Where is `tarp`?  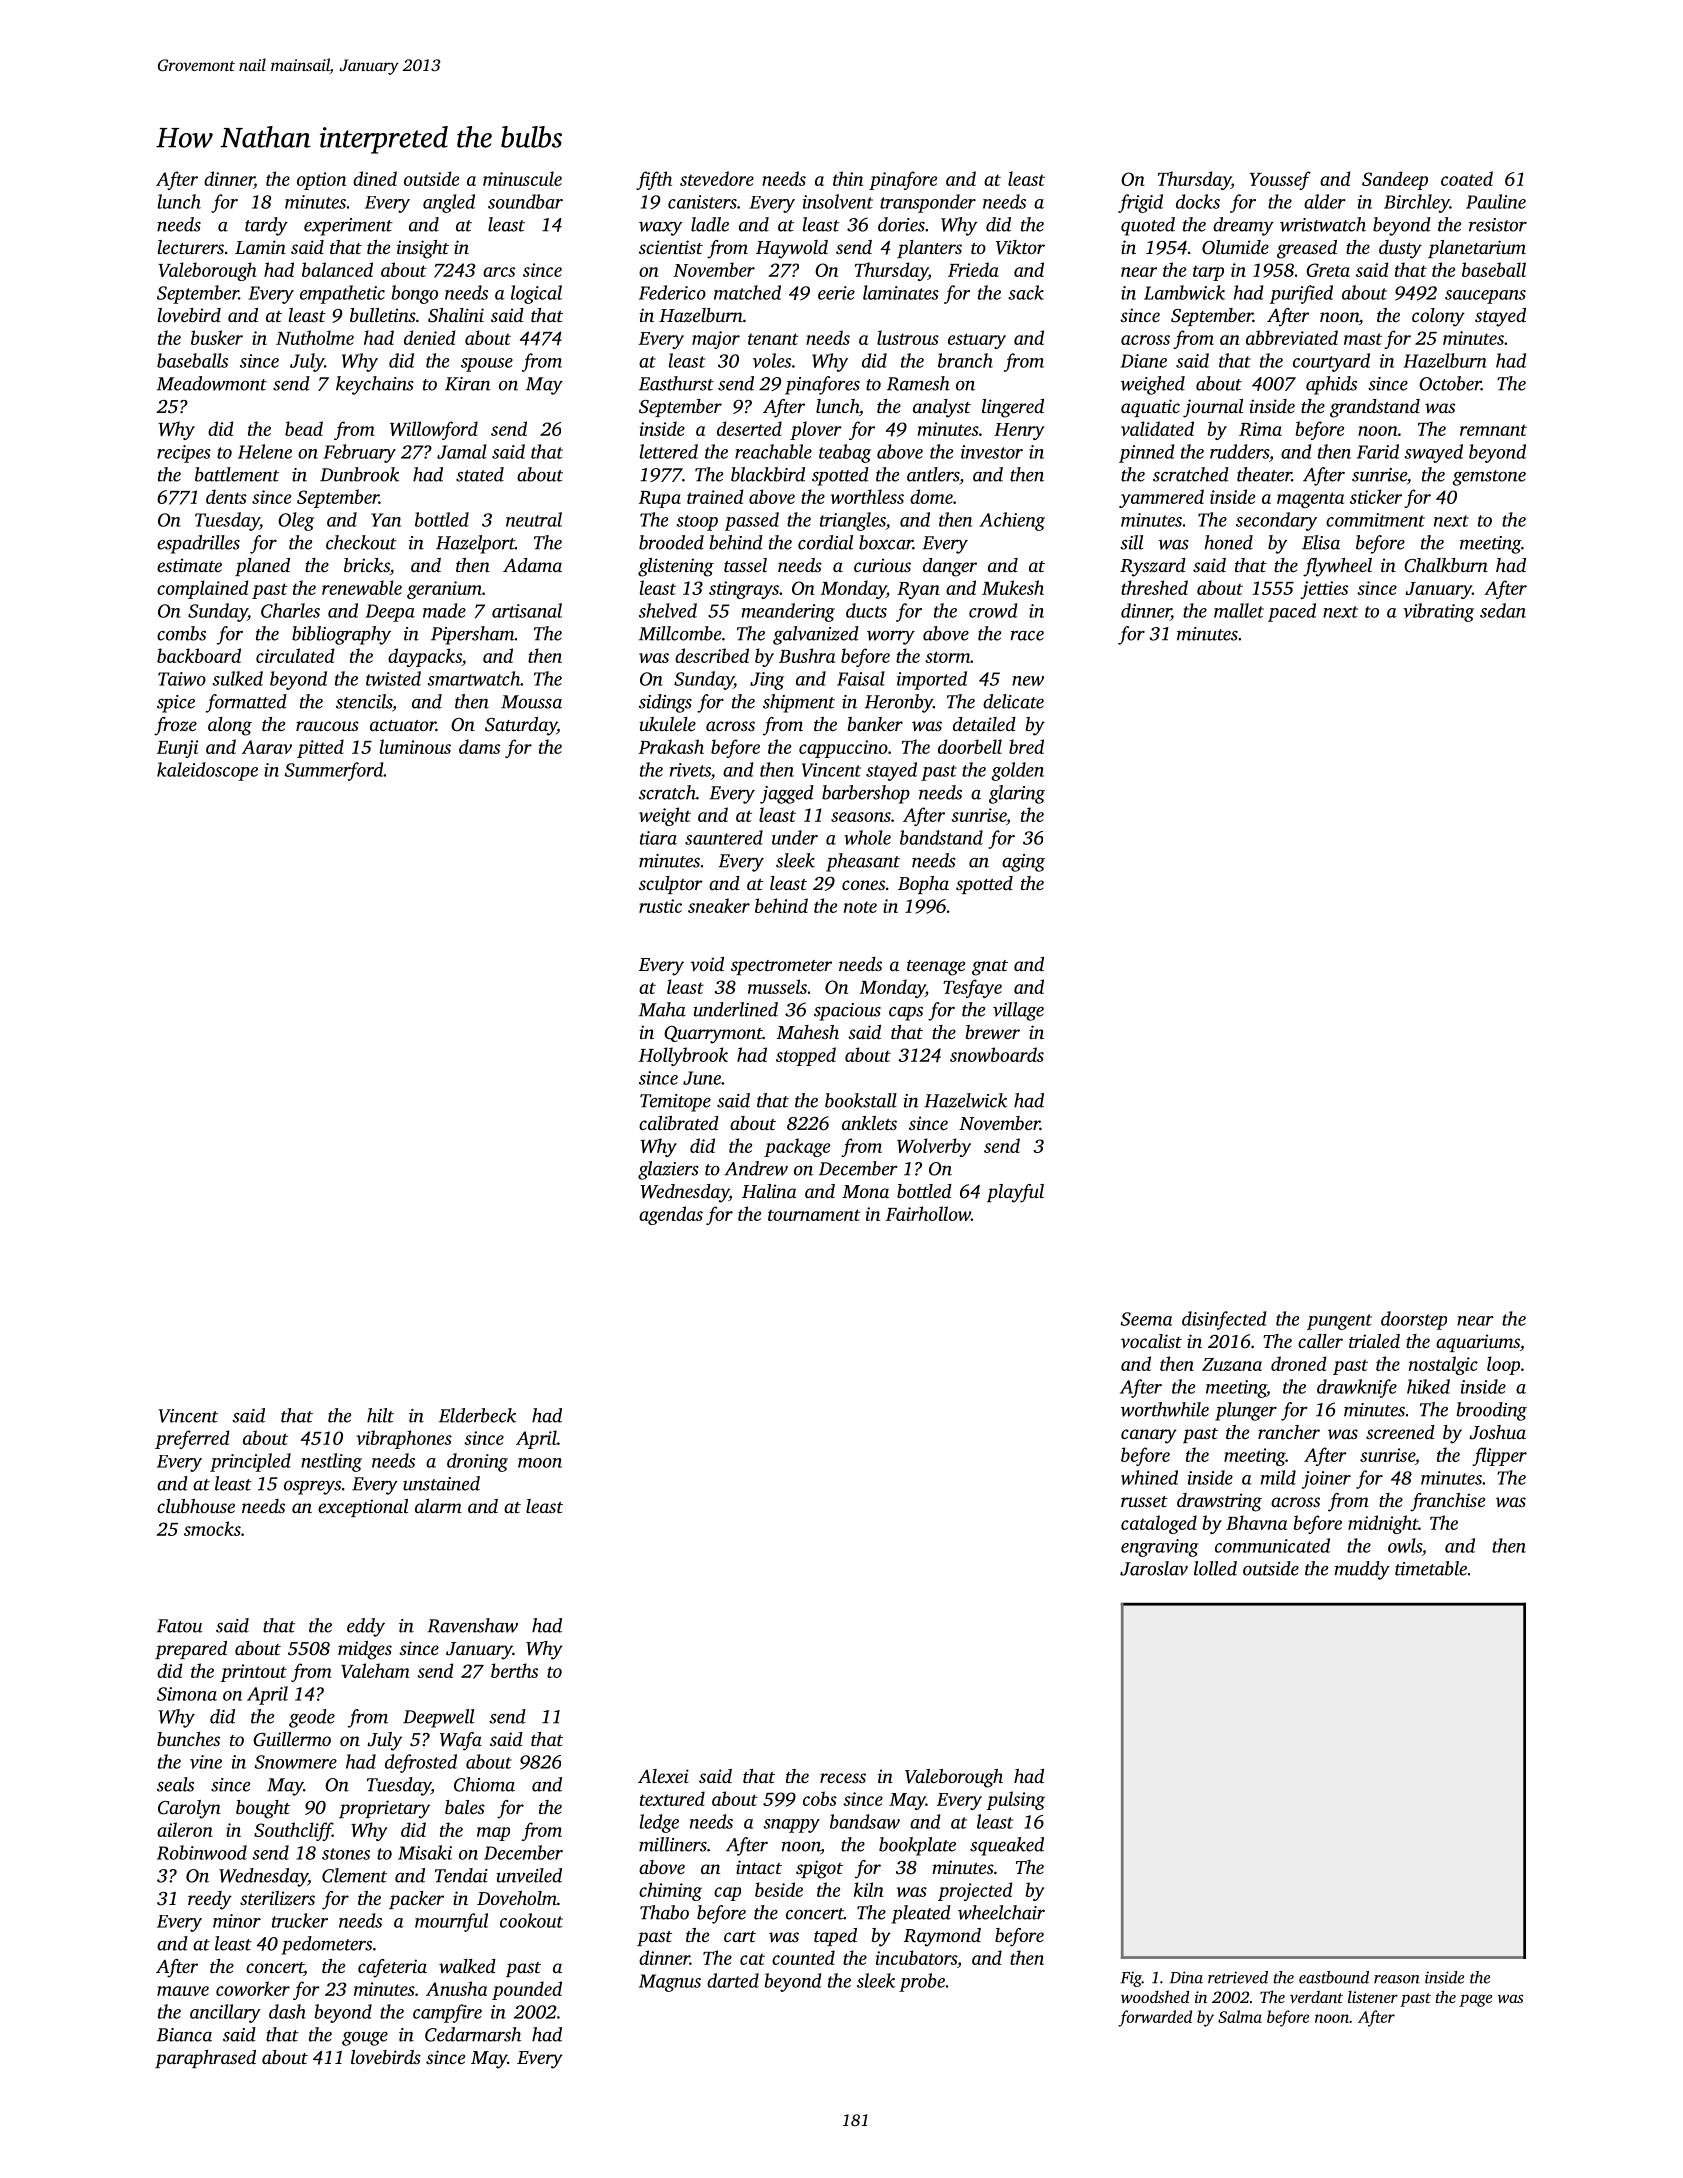 tarp is located at coordinates (1208, 273).
